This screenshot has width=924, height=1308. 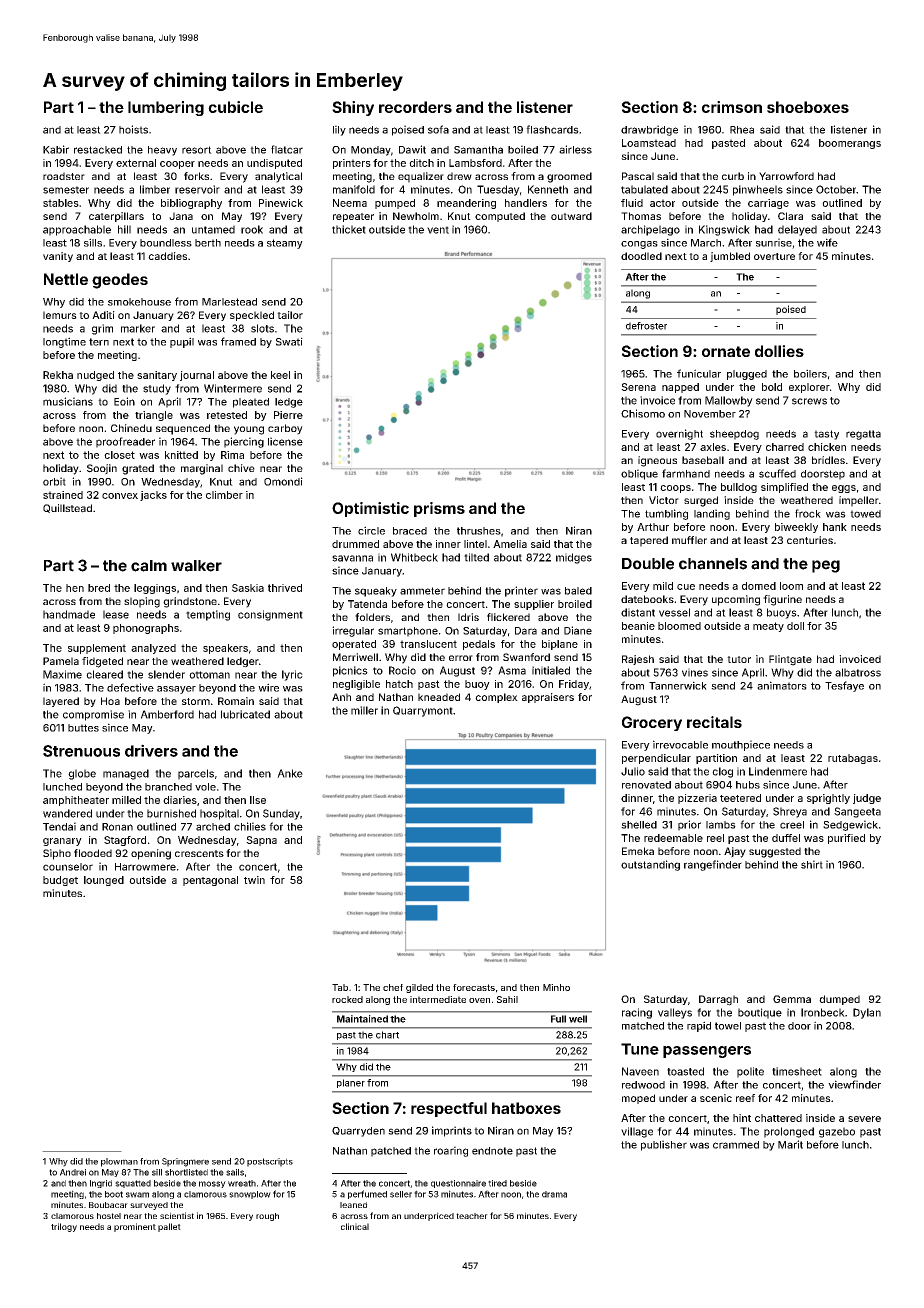 I want to click on thrushes, so click(x=479, y=531).
